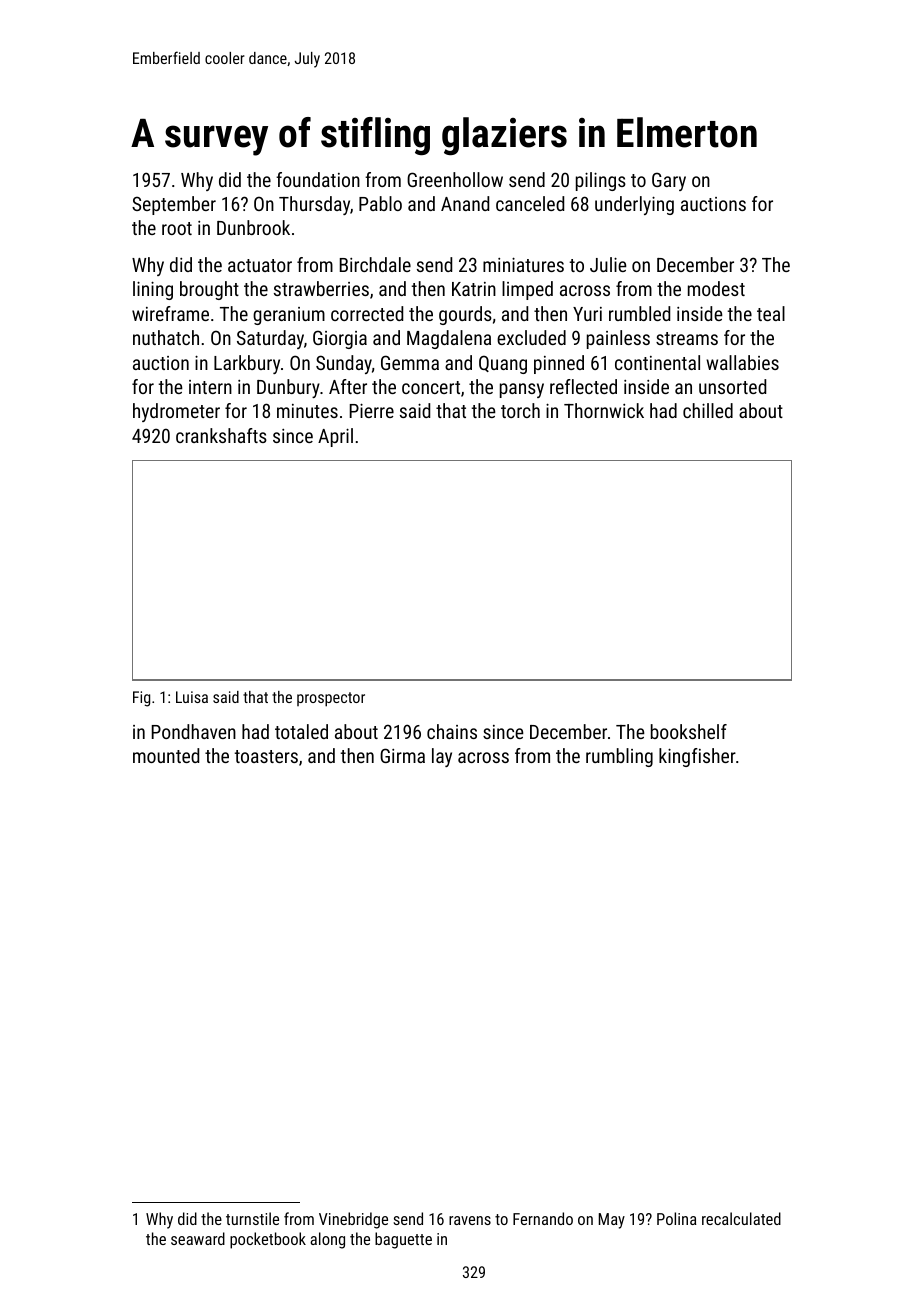 The height and width of the image is (1311, 924). What do you see at coordinates (604, 410) in the image?
I see `Thornwick` at bounding box center [604, 410].
